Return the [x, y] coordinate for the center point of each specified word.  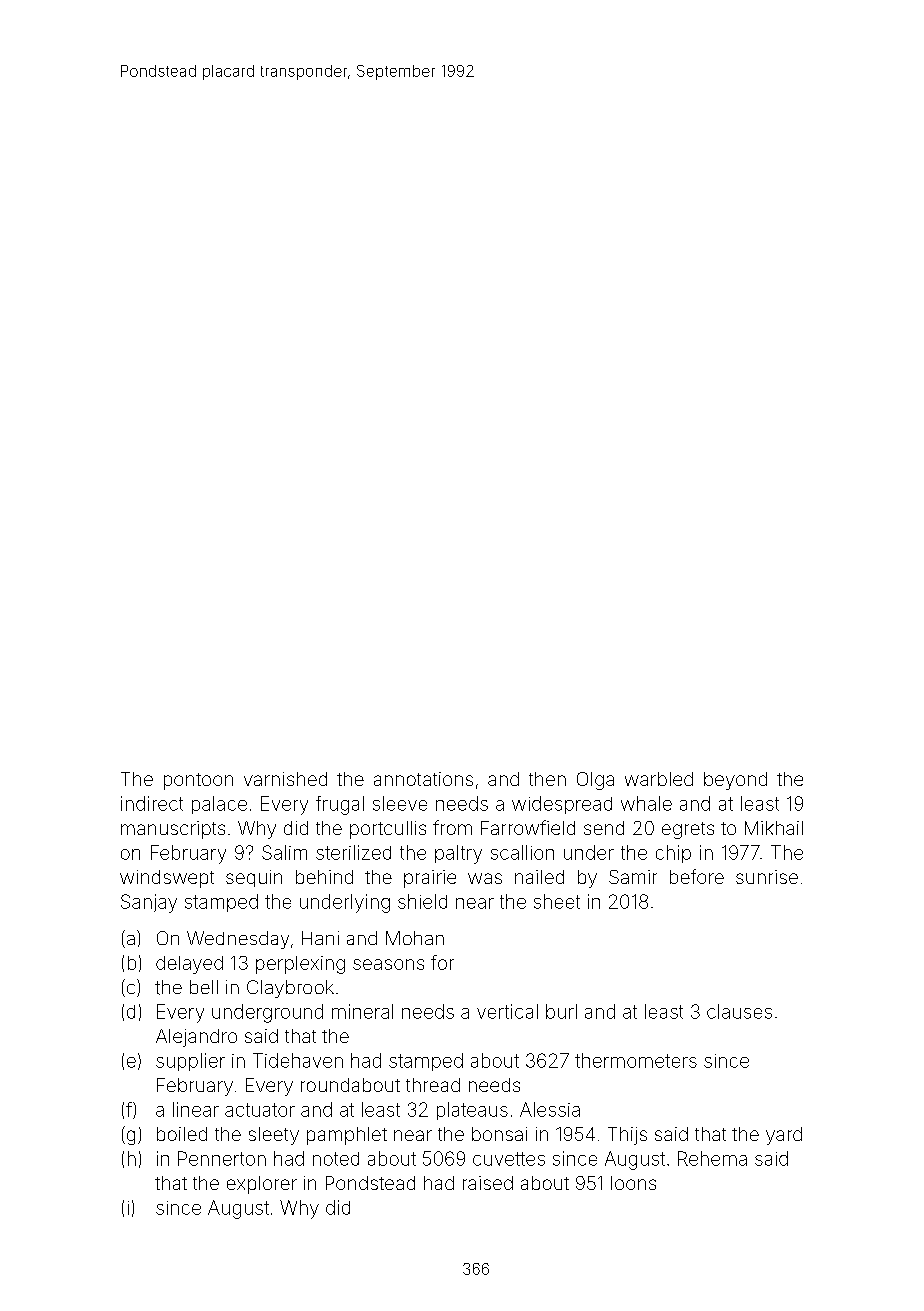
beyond [735, 781]
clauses [739, 1011]
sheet [557, 901]
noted [336, 1159]
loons [633, 1183]
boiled [182, 1134]
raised [488, 1183]
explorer [262, 1185]
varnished [285, 779]
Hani [320, 938]
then [547, 779]
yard [784, 1136]
